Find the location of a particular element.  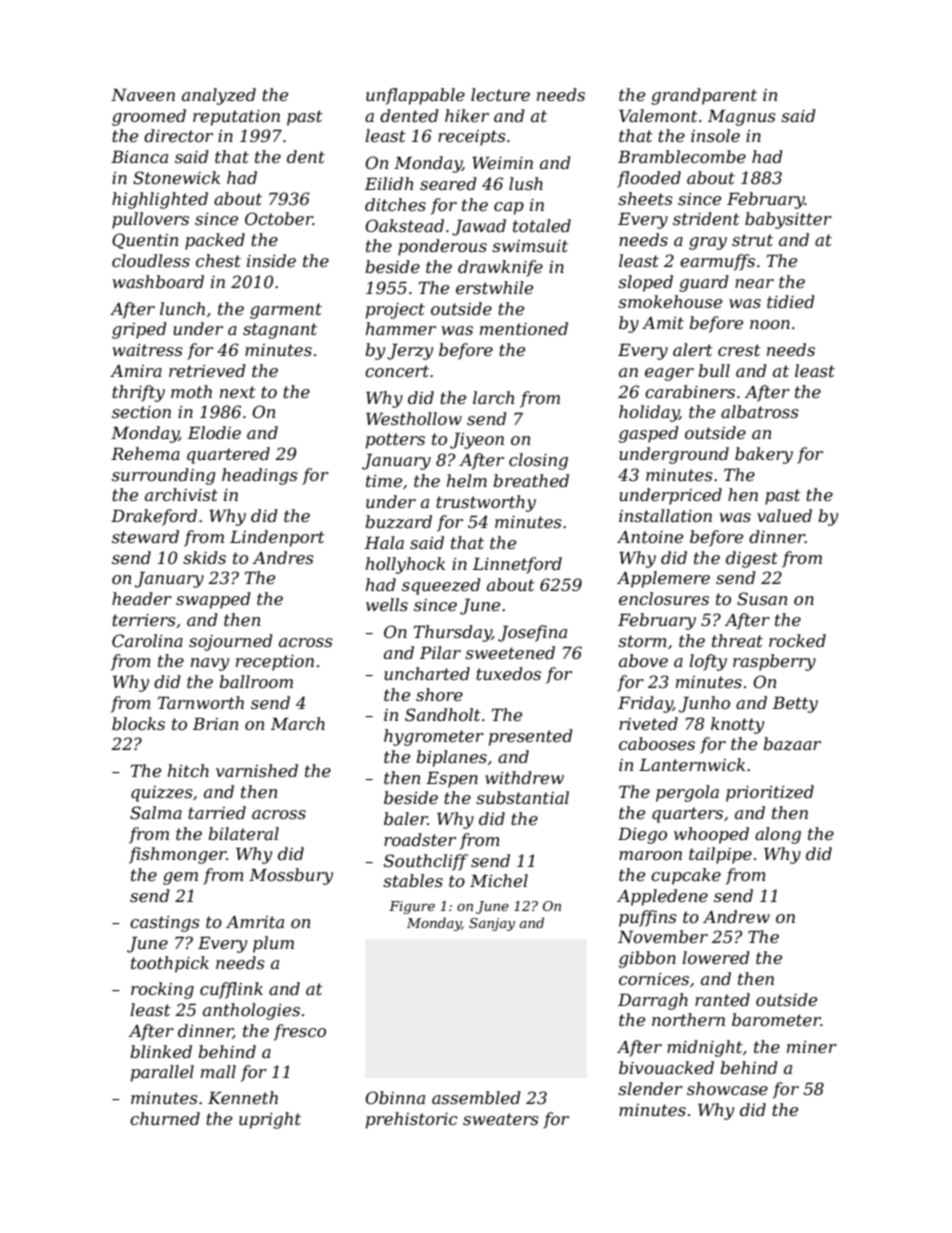

Naveen is located at coordinates (143, 95).
